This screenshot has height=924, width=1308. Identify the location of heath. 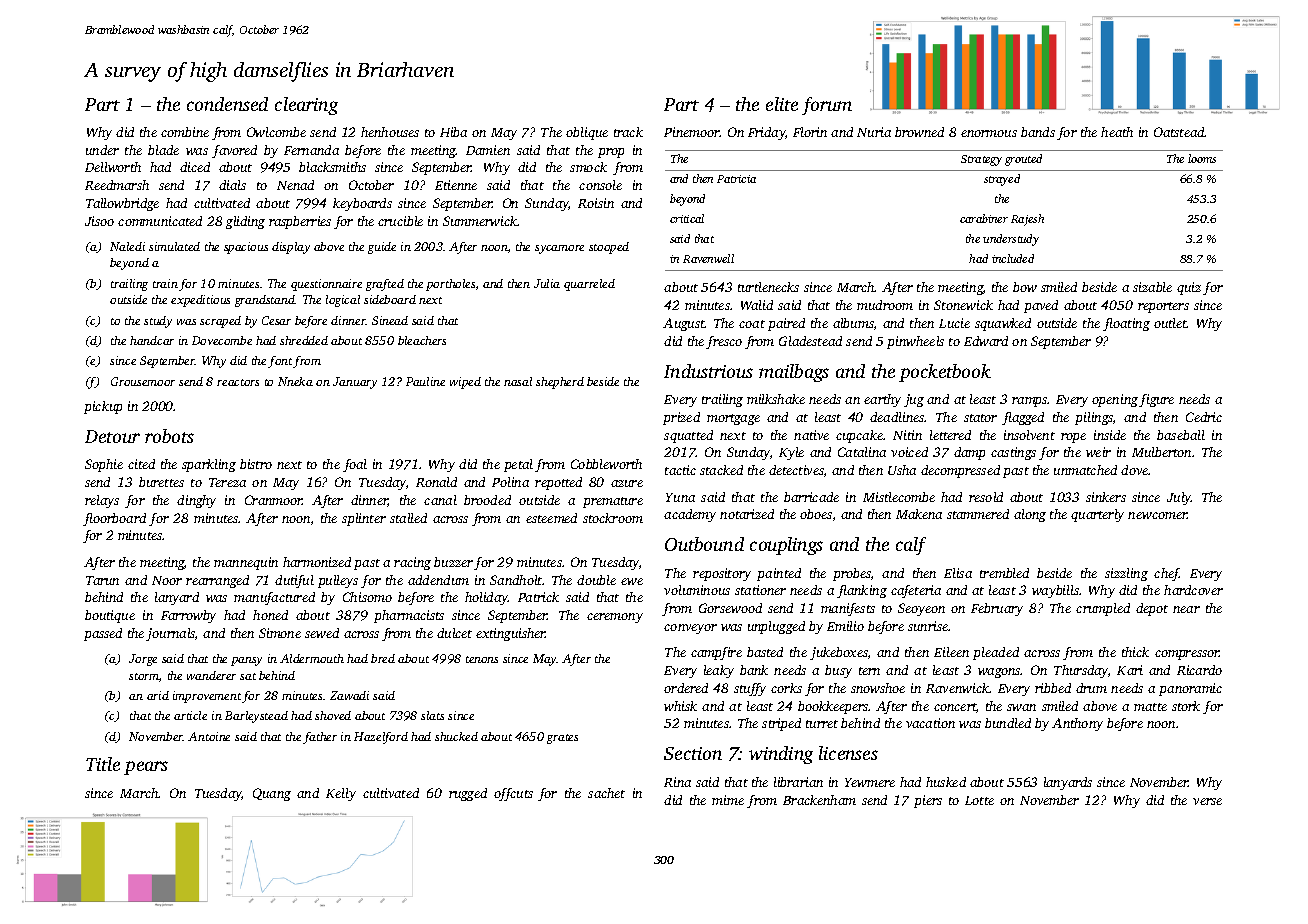
(1117, 132).
